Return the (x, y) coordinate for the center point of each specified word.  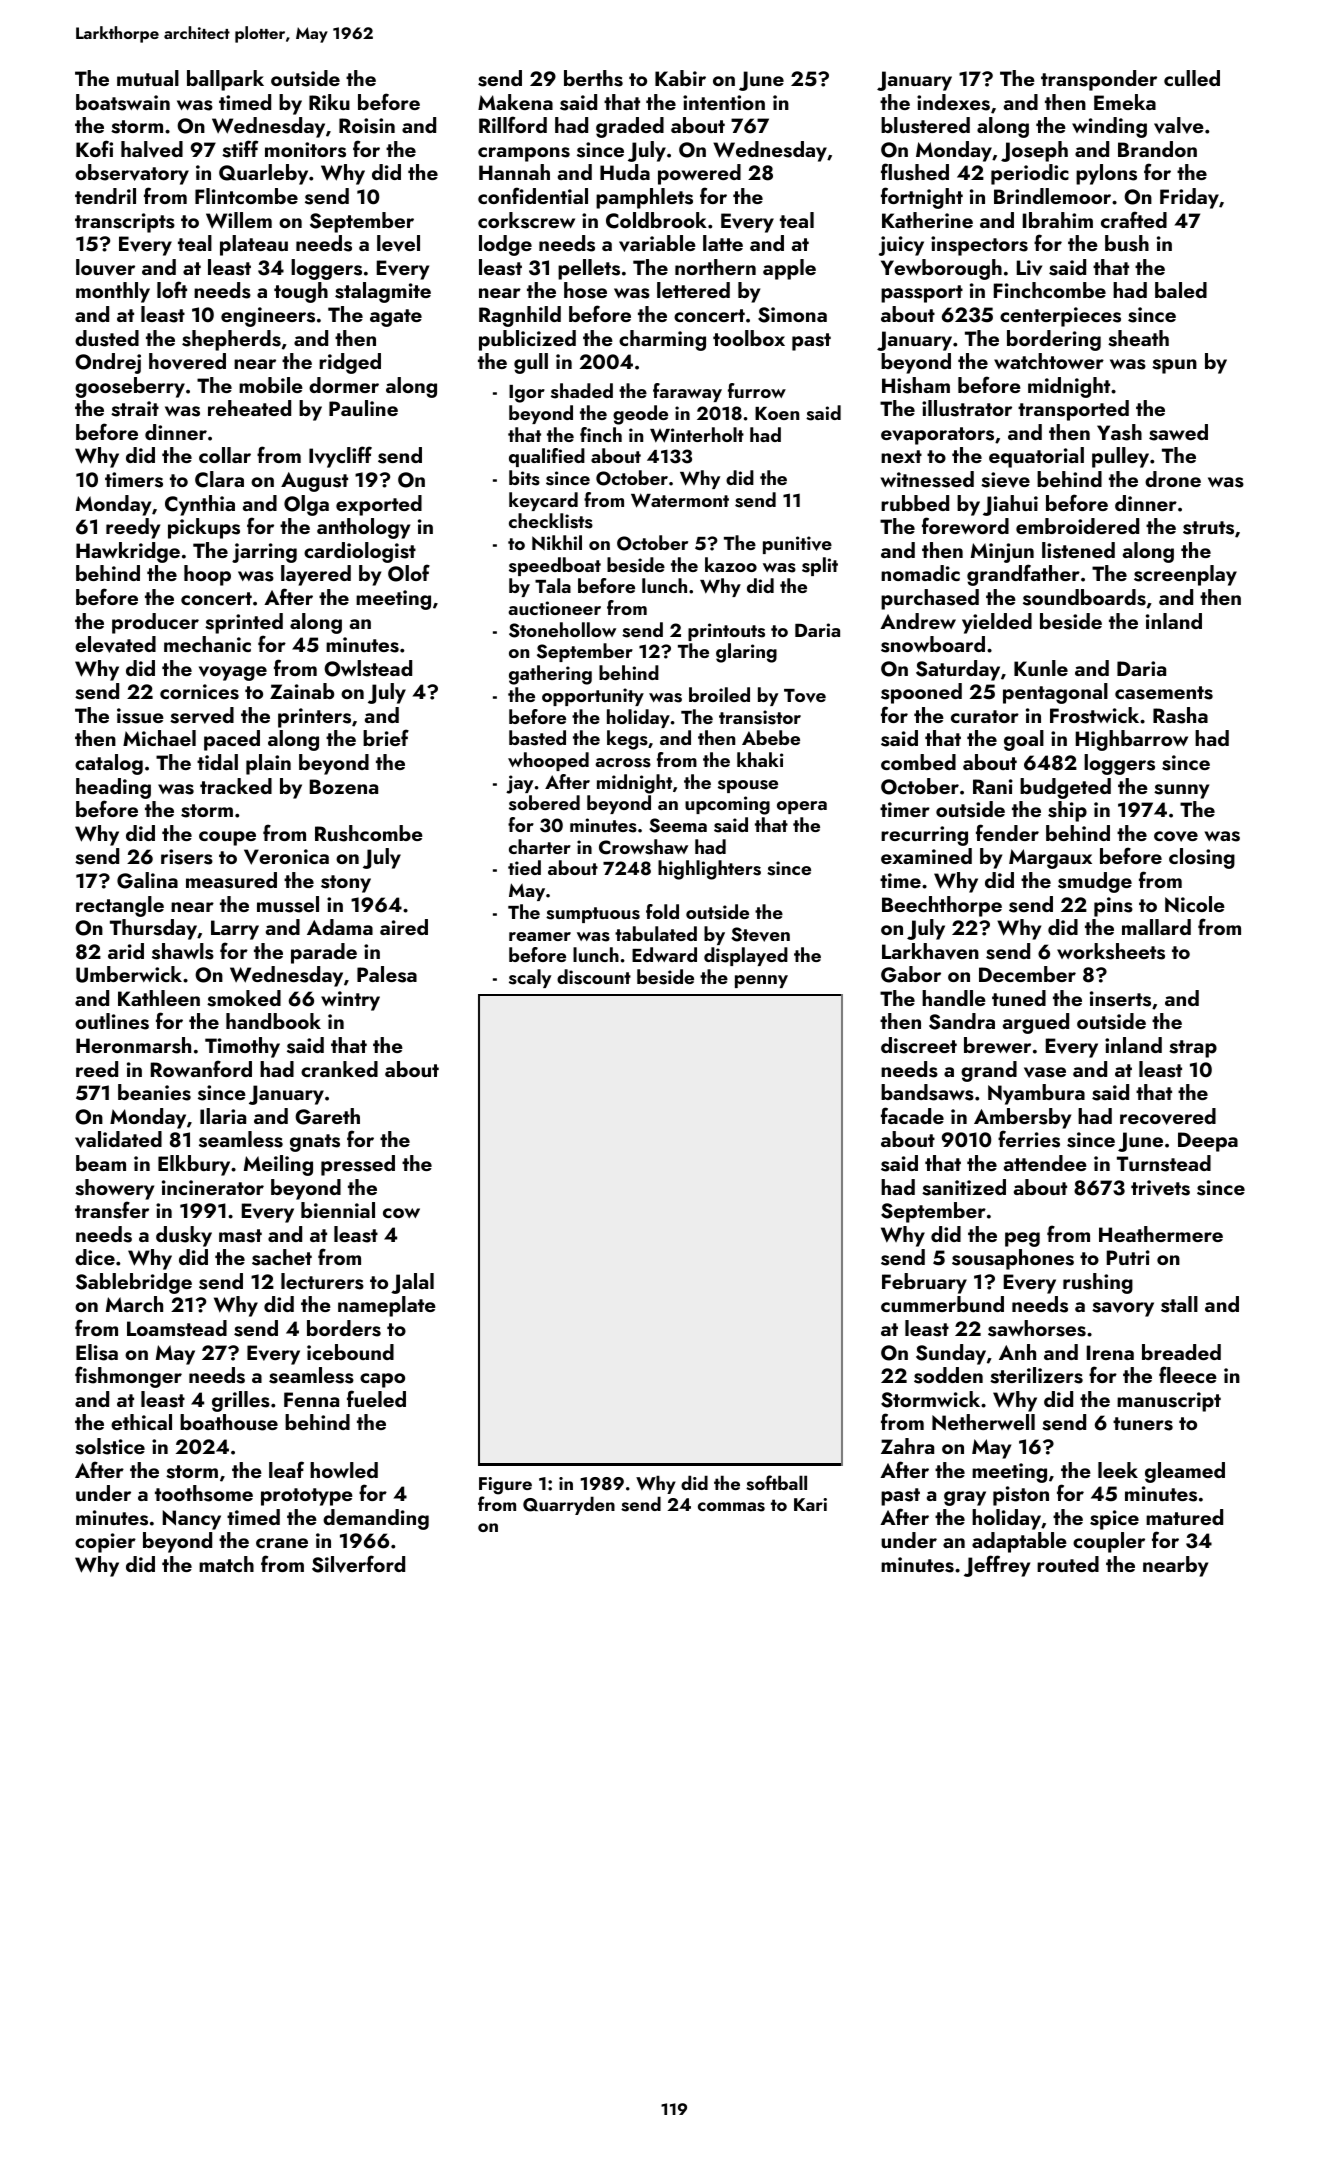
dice (95, 1257)
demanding (376, 1519)
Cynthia (200, 505)
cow (401, 1213)
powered (699, 174)
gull (531, 363)
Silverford (358, 1564)
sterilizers (1036, 1375)
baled (1181, 290)
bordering (1054, 340)
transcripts (125, 223)
